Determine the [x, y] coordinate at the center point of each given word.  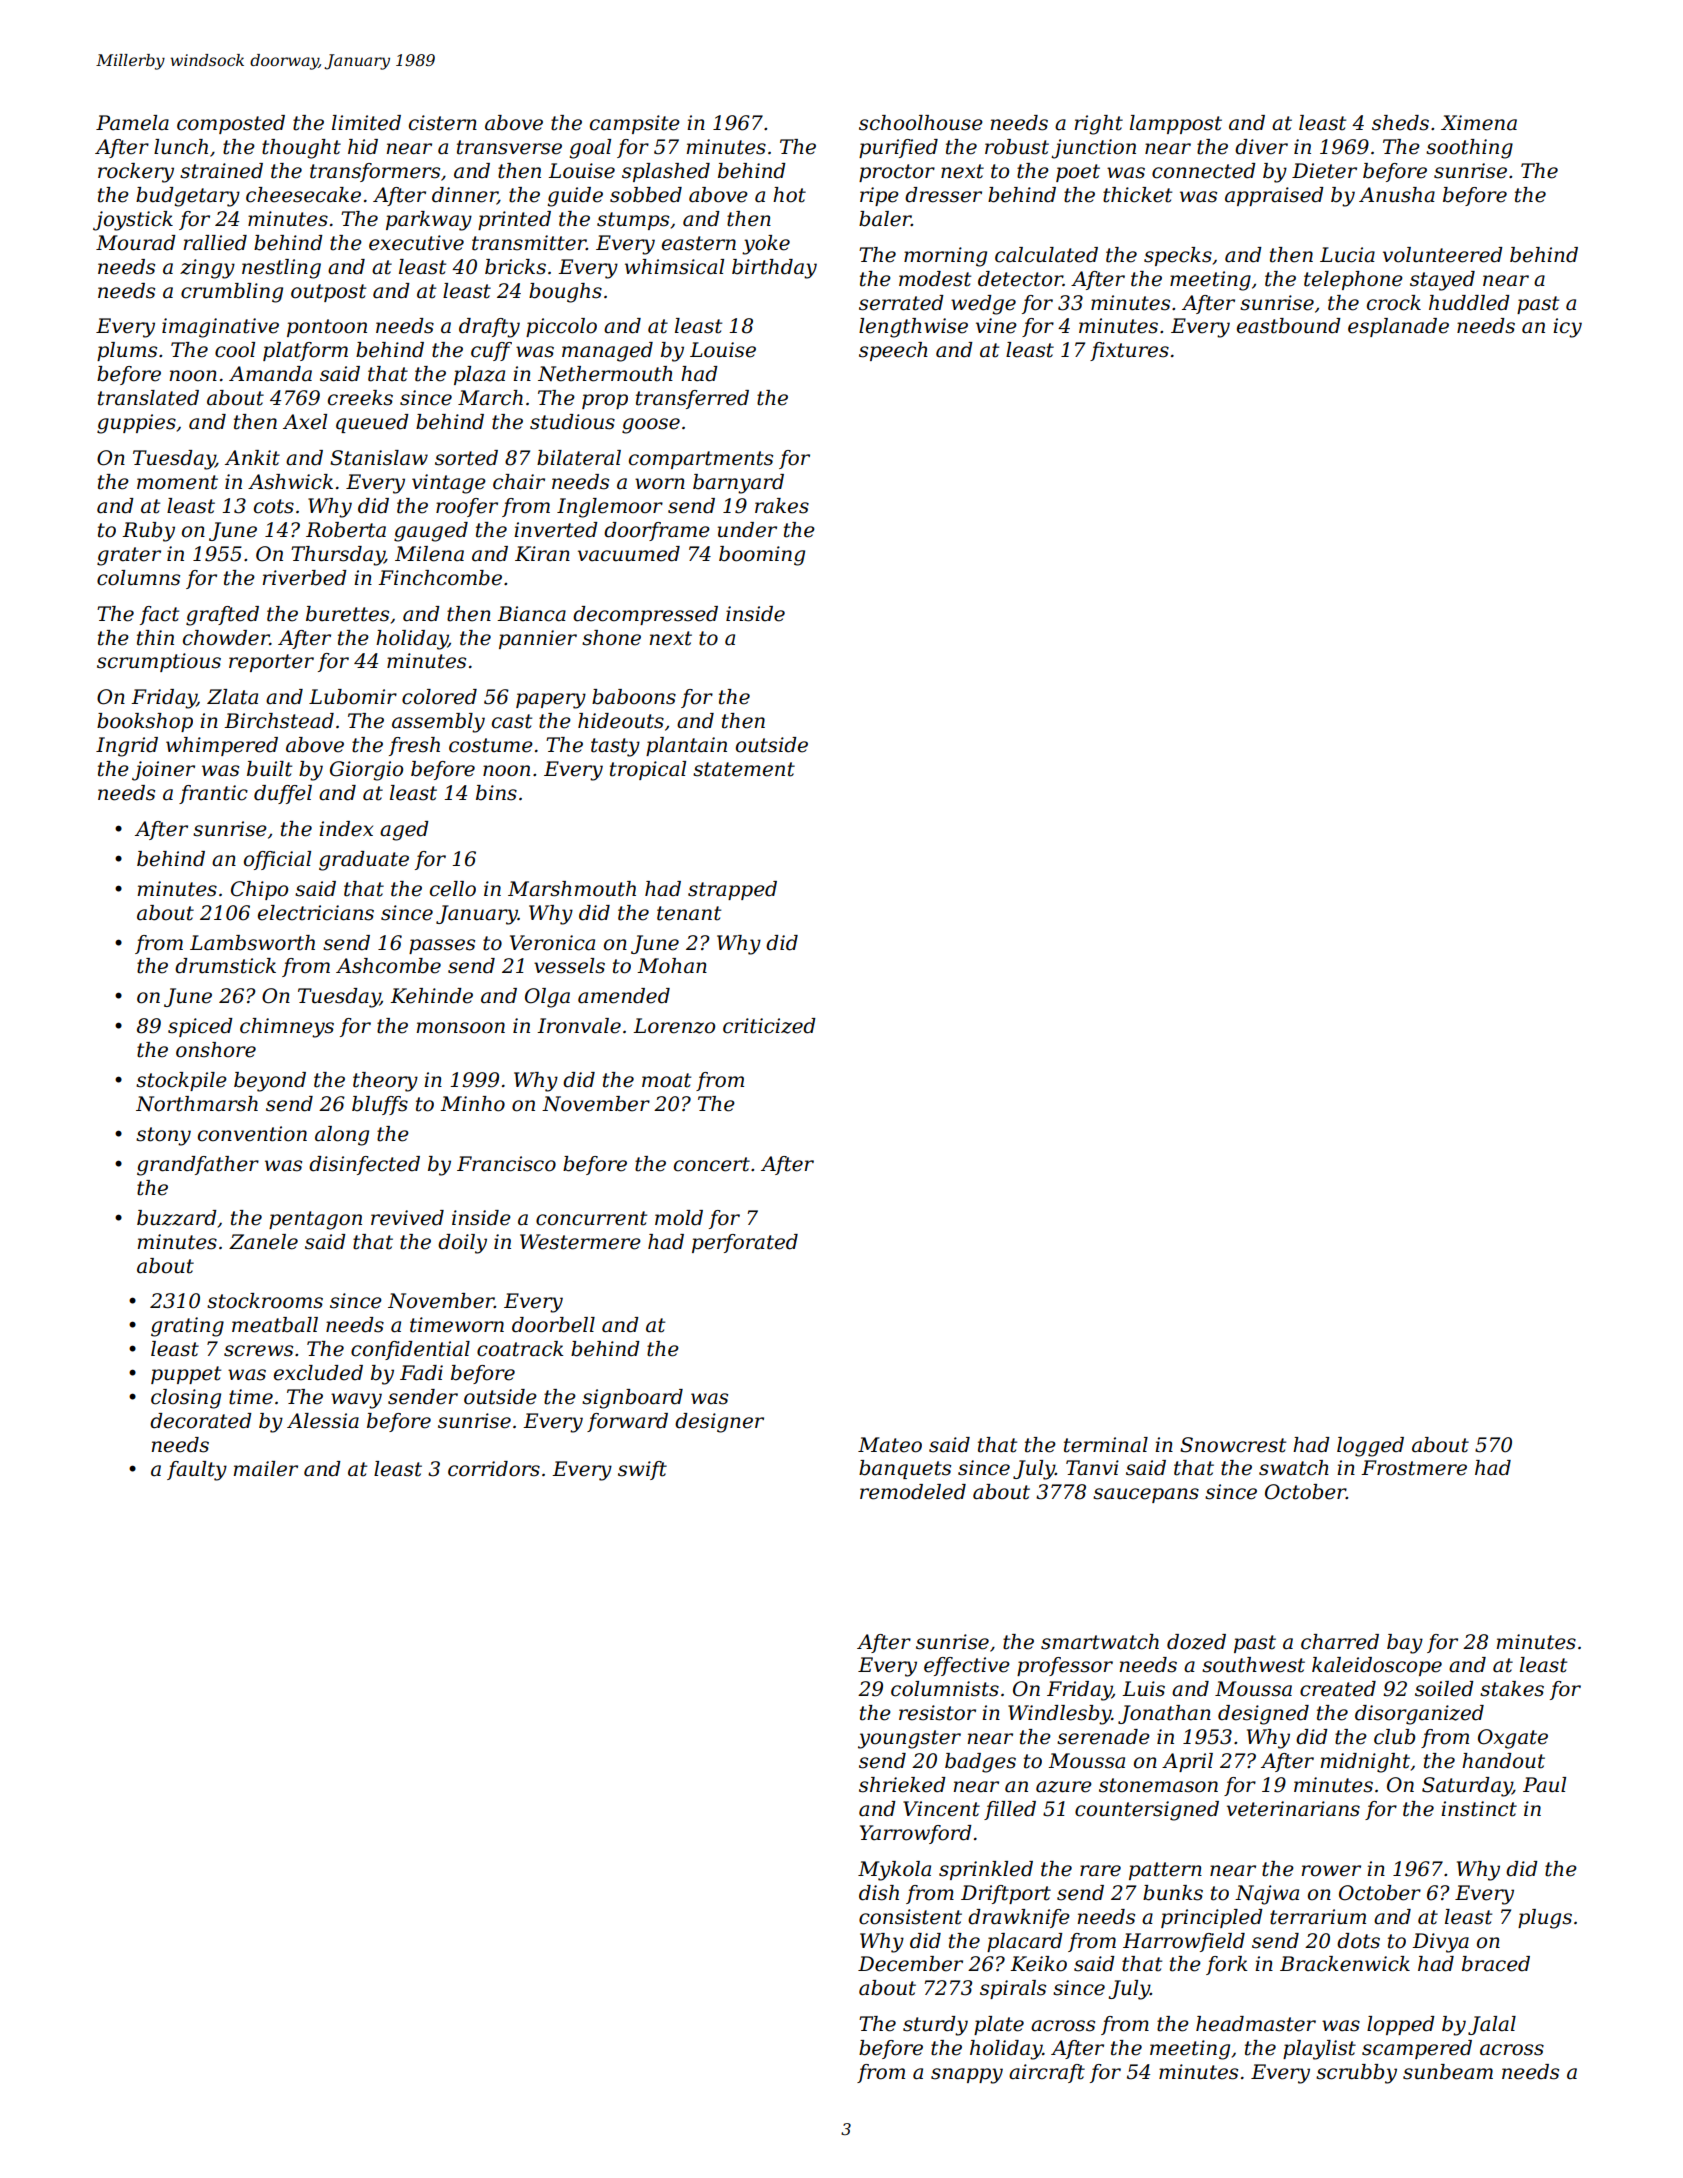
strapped [732, 890]
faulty [197, 1471]
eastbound [1289, 326]
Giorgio [366, 771]
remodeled [913, 1492]
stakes [1512, 1689]
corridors [494, 1469]
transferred [692, 399]
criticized [769, 1026]
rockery [136, 173]
